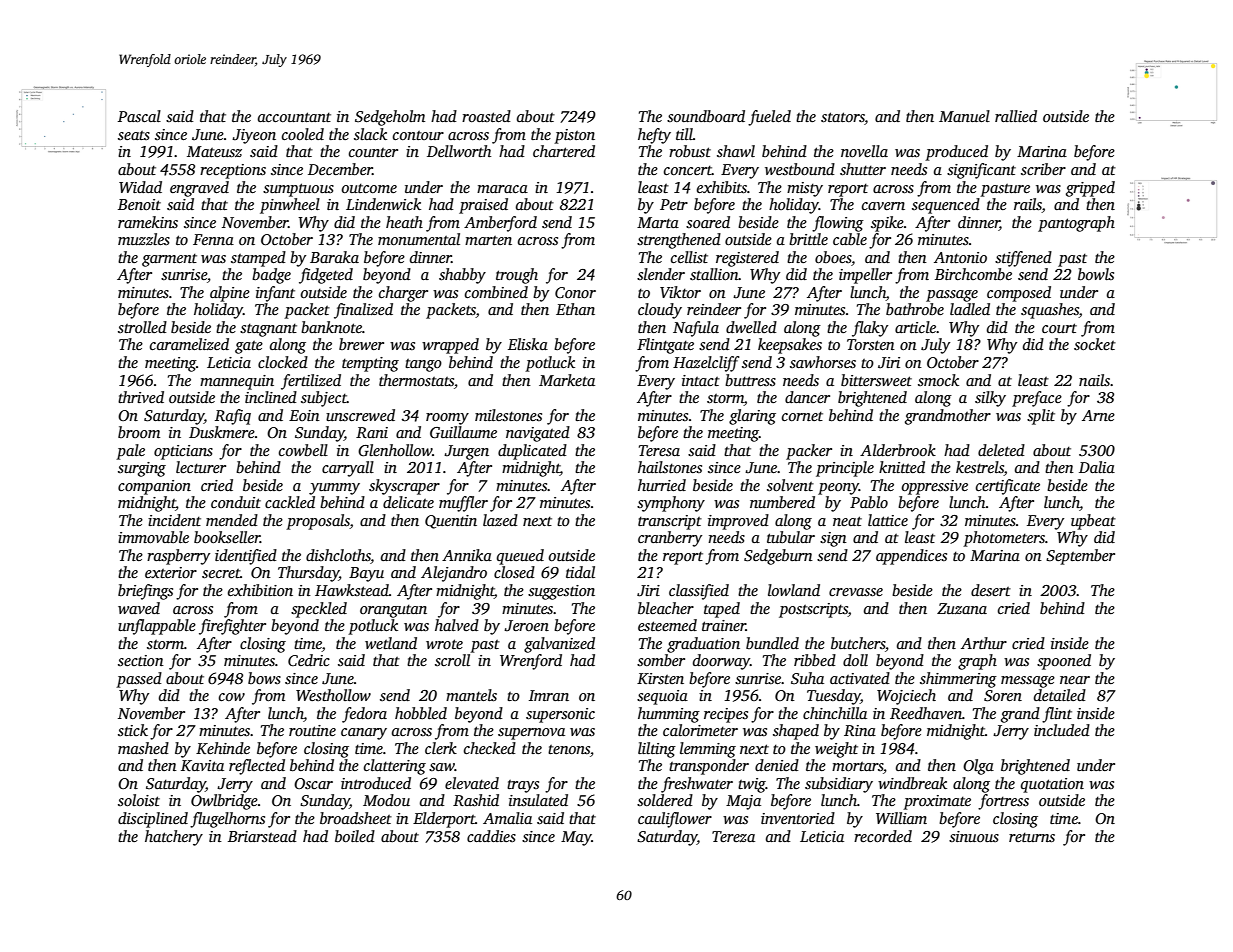 The height and width of the screenshot is (952, 1233). I want to click on principle, so click(845, 469).
